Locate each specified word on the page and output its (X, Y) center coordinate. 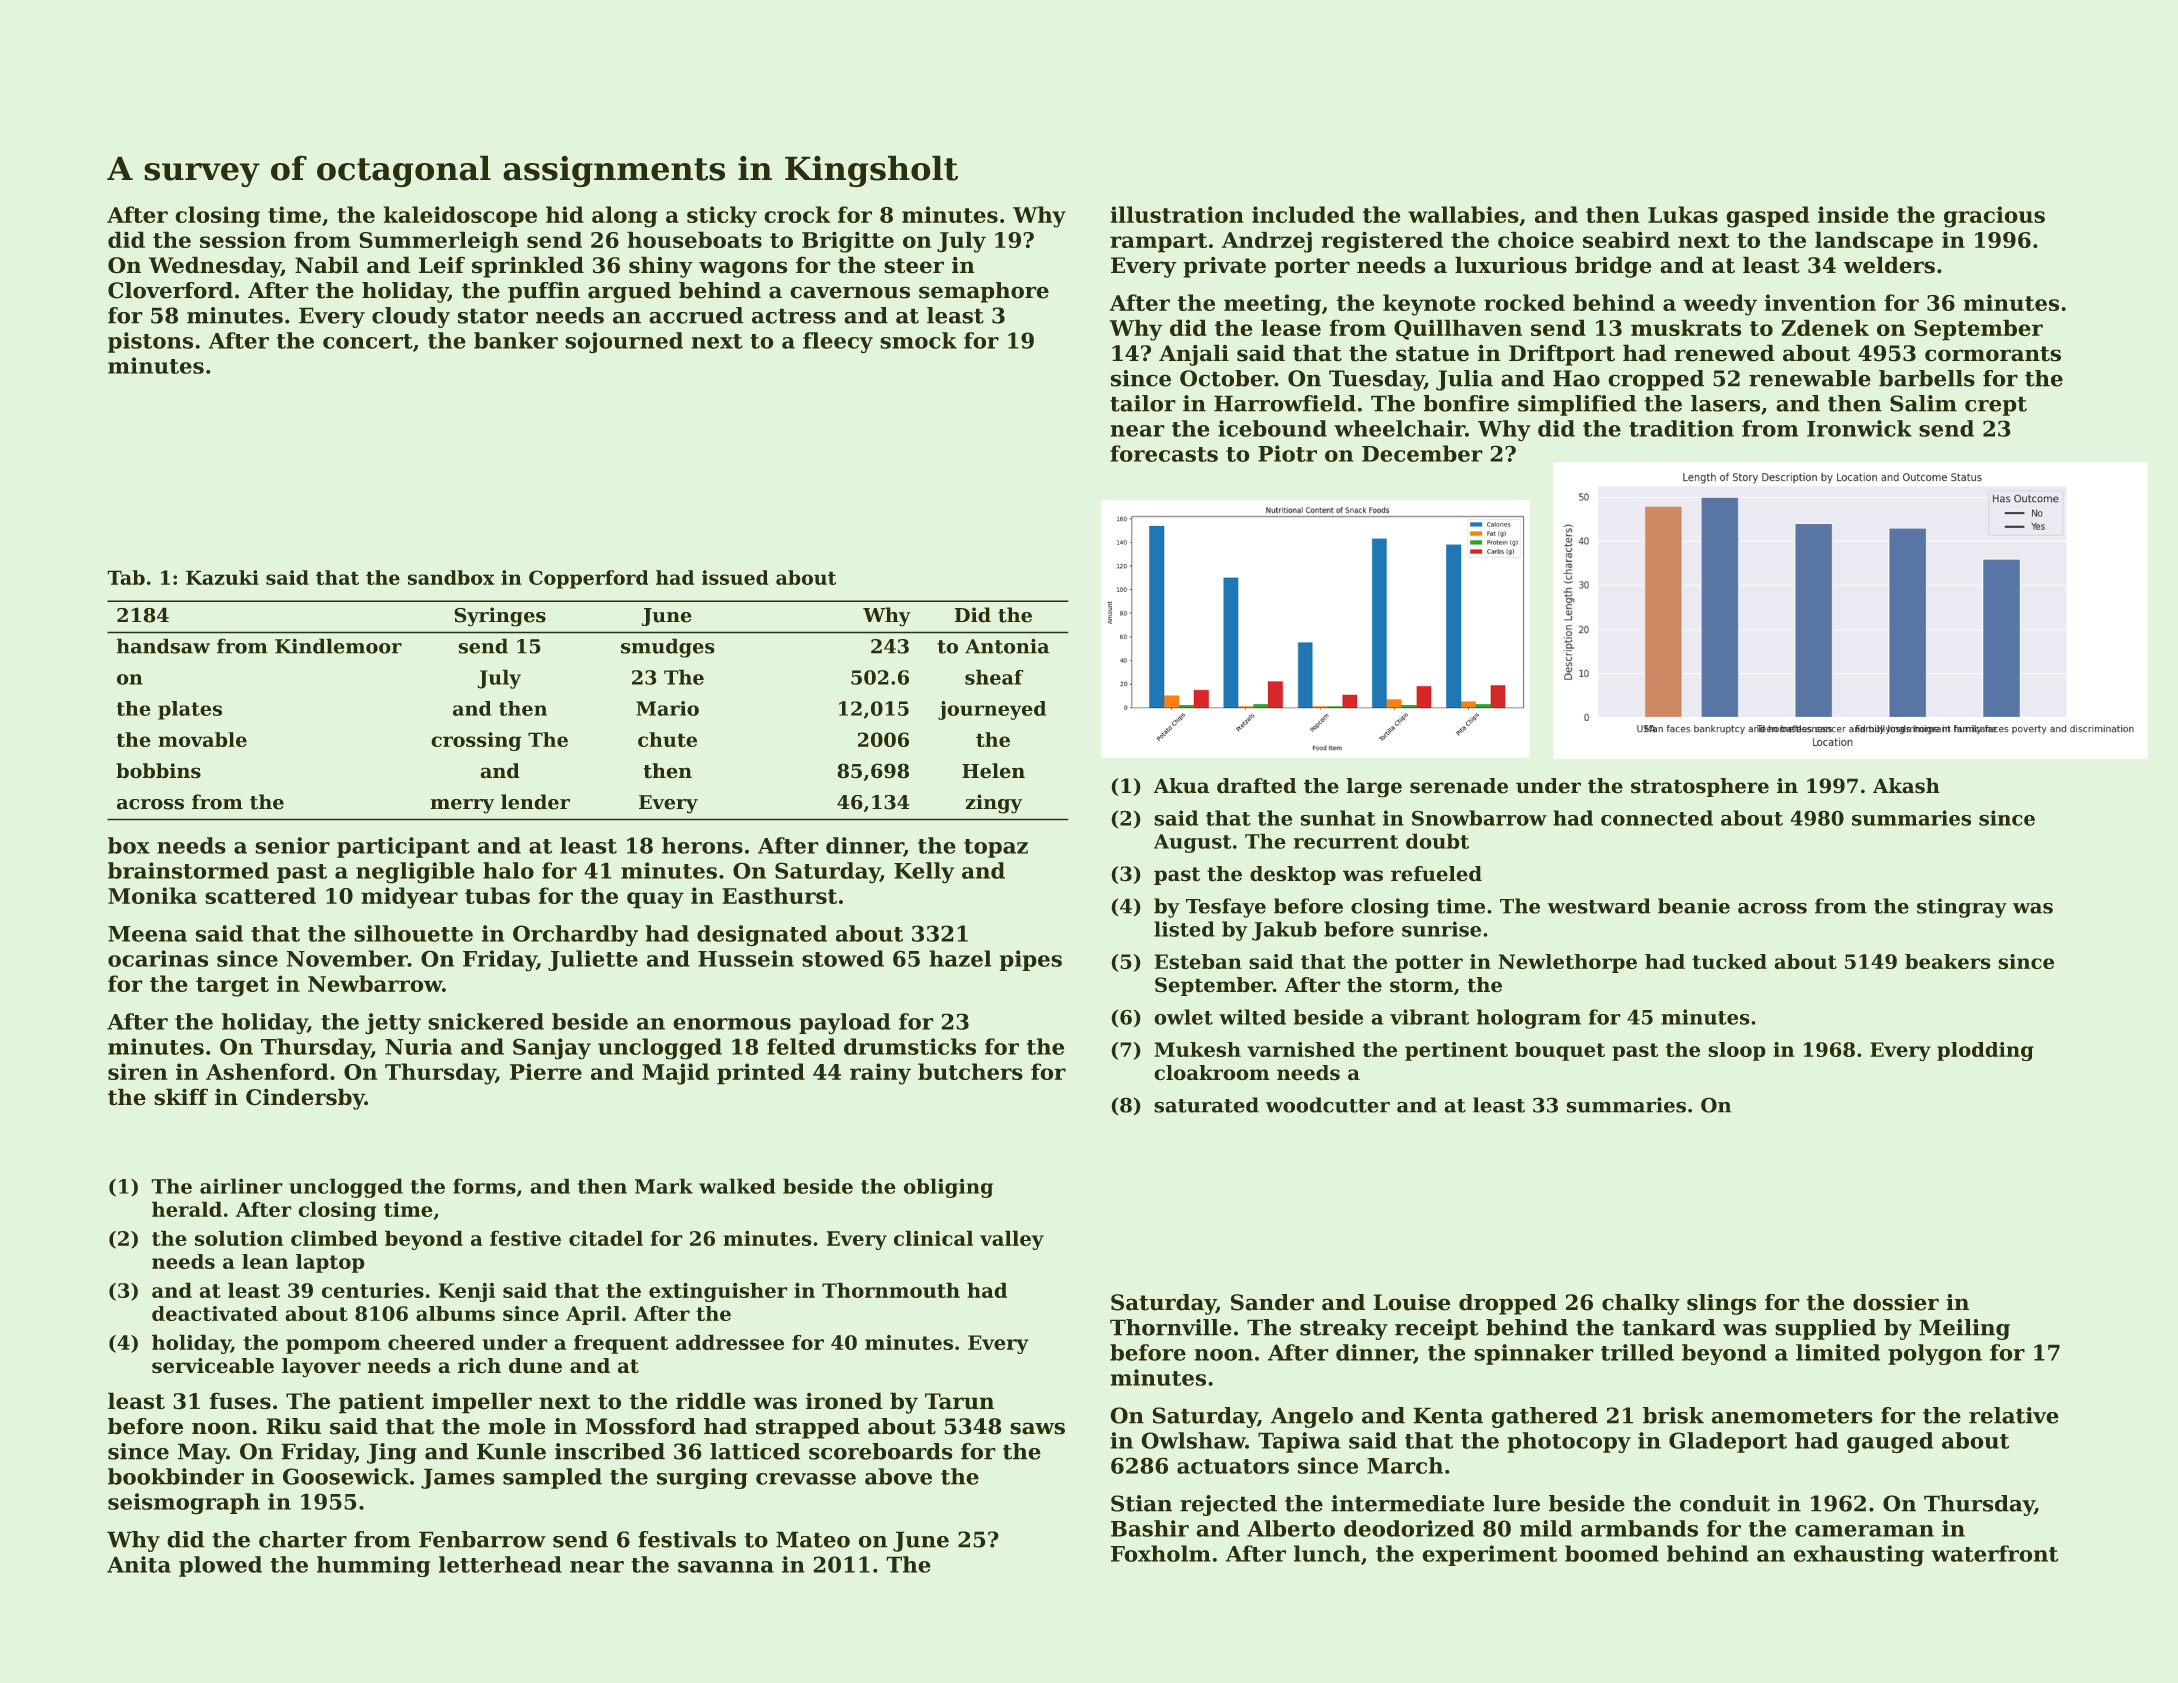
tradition (1681, 428)
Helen (993, 771)
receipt (1437, 1329)
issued (735, 577)
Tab (126, 577)
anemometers (1792, 1416)
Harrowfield (1285, 403)
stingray (1962, 908)
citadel (606, 1238)
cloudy (411, 317)
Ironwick (1859, 428)
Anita (139, 1564)
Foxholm (1161, 1553)
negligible (415, 873)
